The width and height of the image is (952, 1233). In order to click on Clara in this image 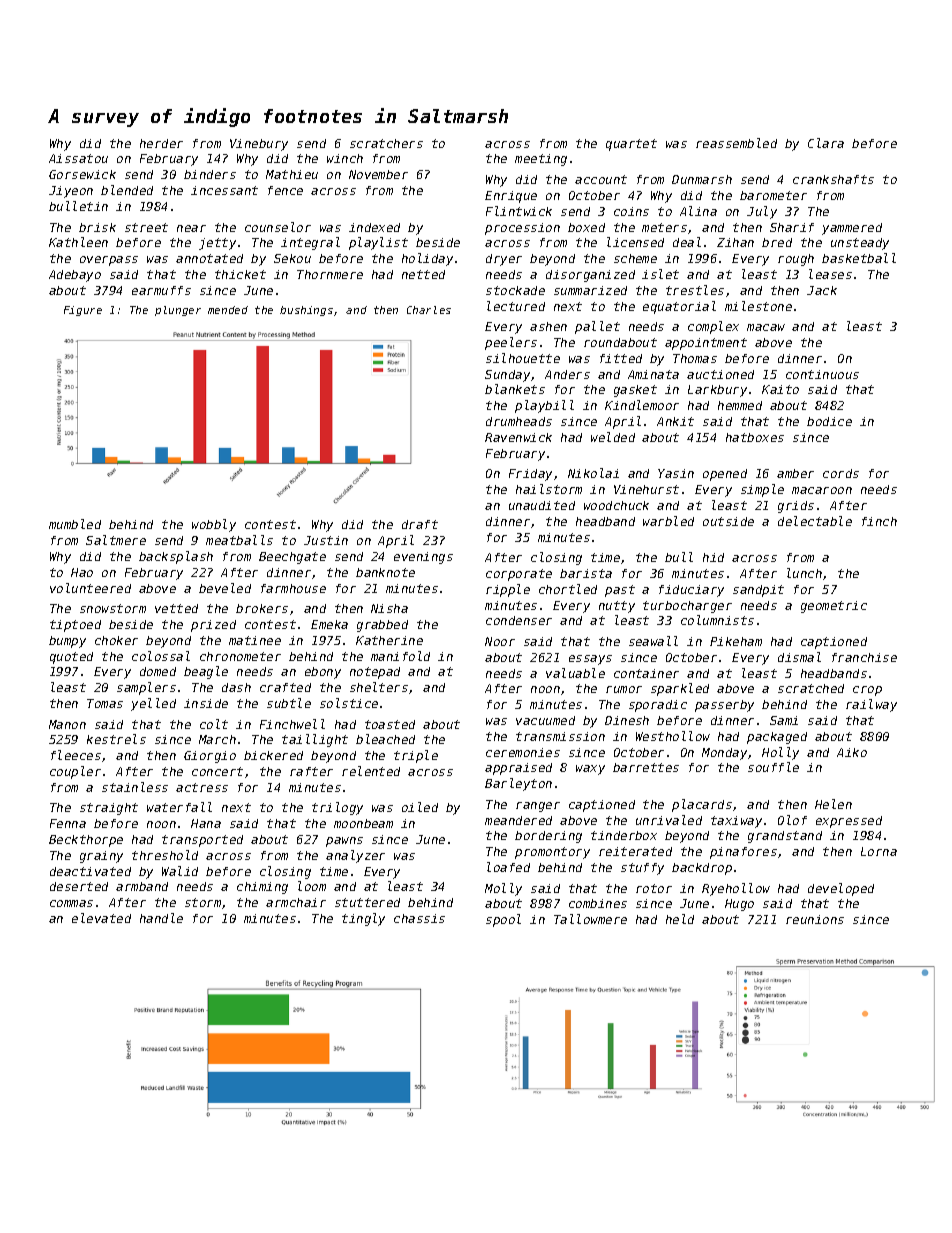, I will do `click(826, 143)`.
